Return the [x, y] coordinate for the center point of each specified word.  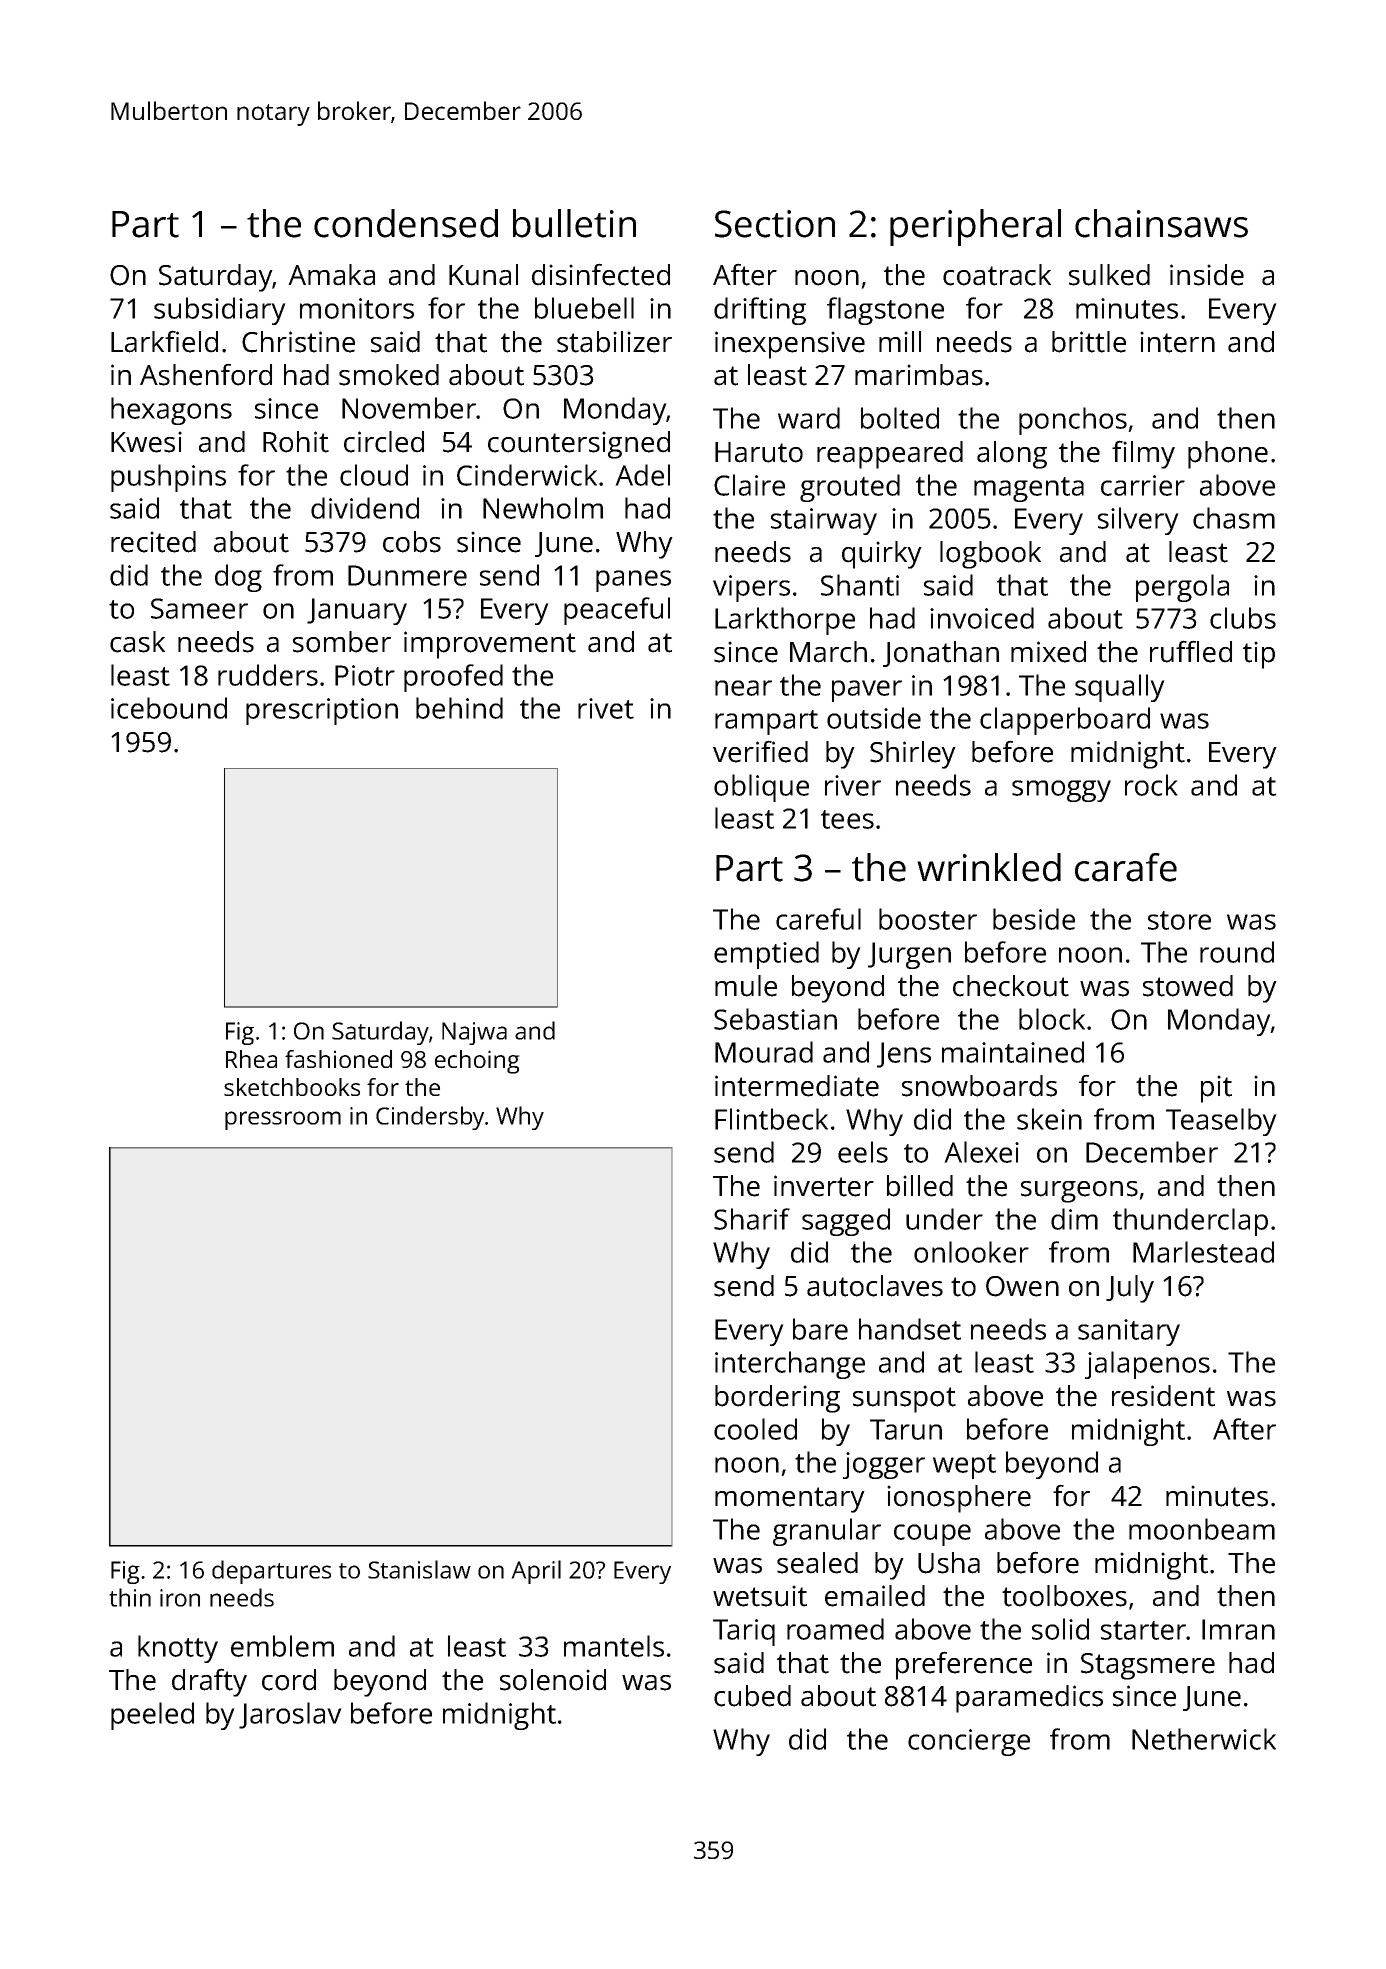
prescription [322, 711]
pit [1216, 1089]
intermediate [797, 1086]
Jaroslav [290, 1715]
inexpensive [790, 345]
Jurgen [909, 955]
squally [1120, 688]
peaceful [617, 611]
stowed [1188, 986]
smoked [389, 375]
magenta [1029, 489]
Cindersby [430, 1118]
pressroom [283, 1120]
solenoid [553, 1680]
